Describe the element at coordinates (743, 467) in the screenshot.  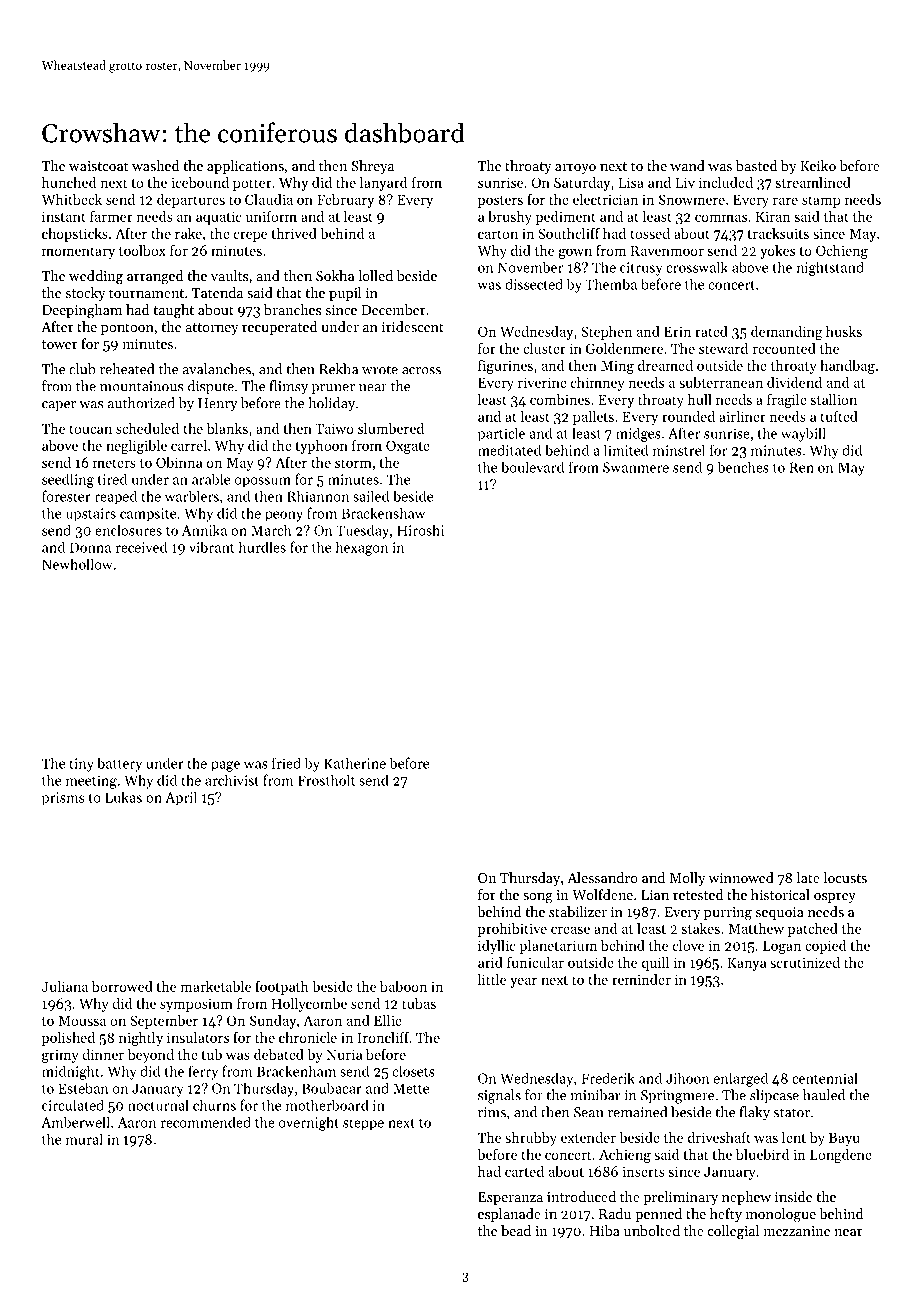
I see `benches` at that location.
